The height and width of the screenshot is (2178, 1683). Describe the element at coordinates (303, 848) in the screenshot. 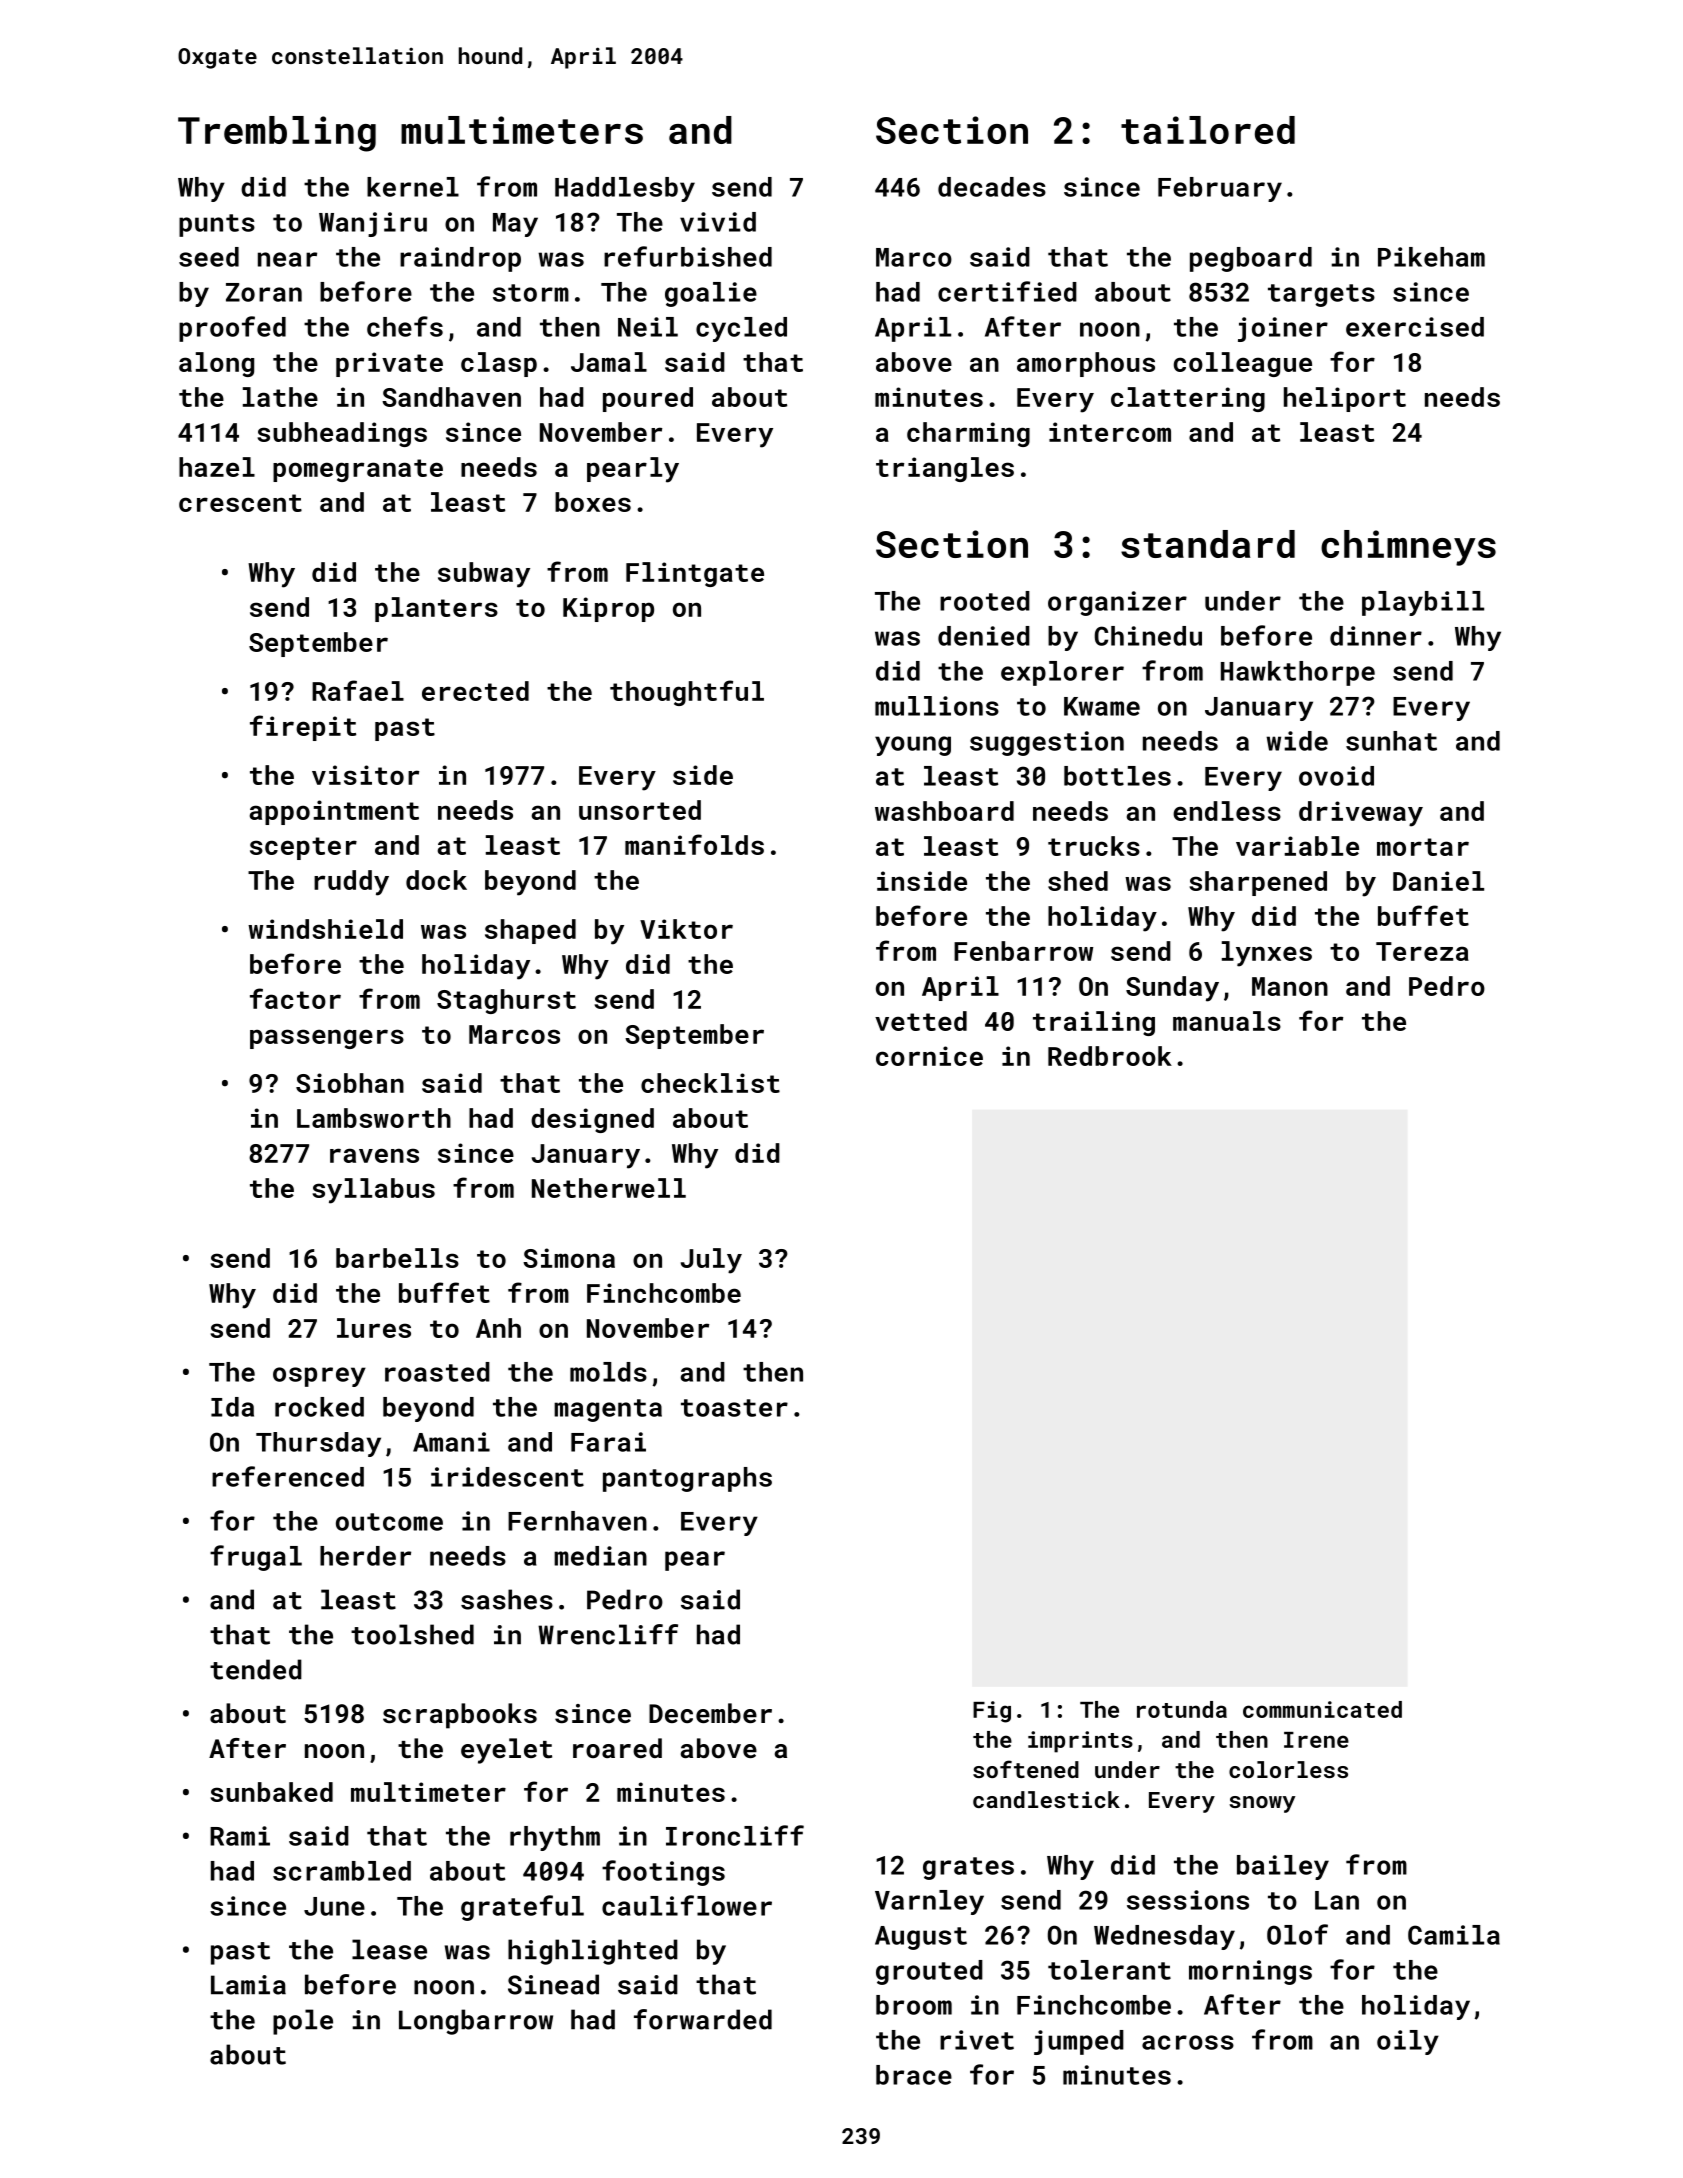

I see `scepter` at that location.
